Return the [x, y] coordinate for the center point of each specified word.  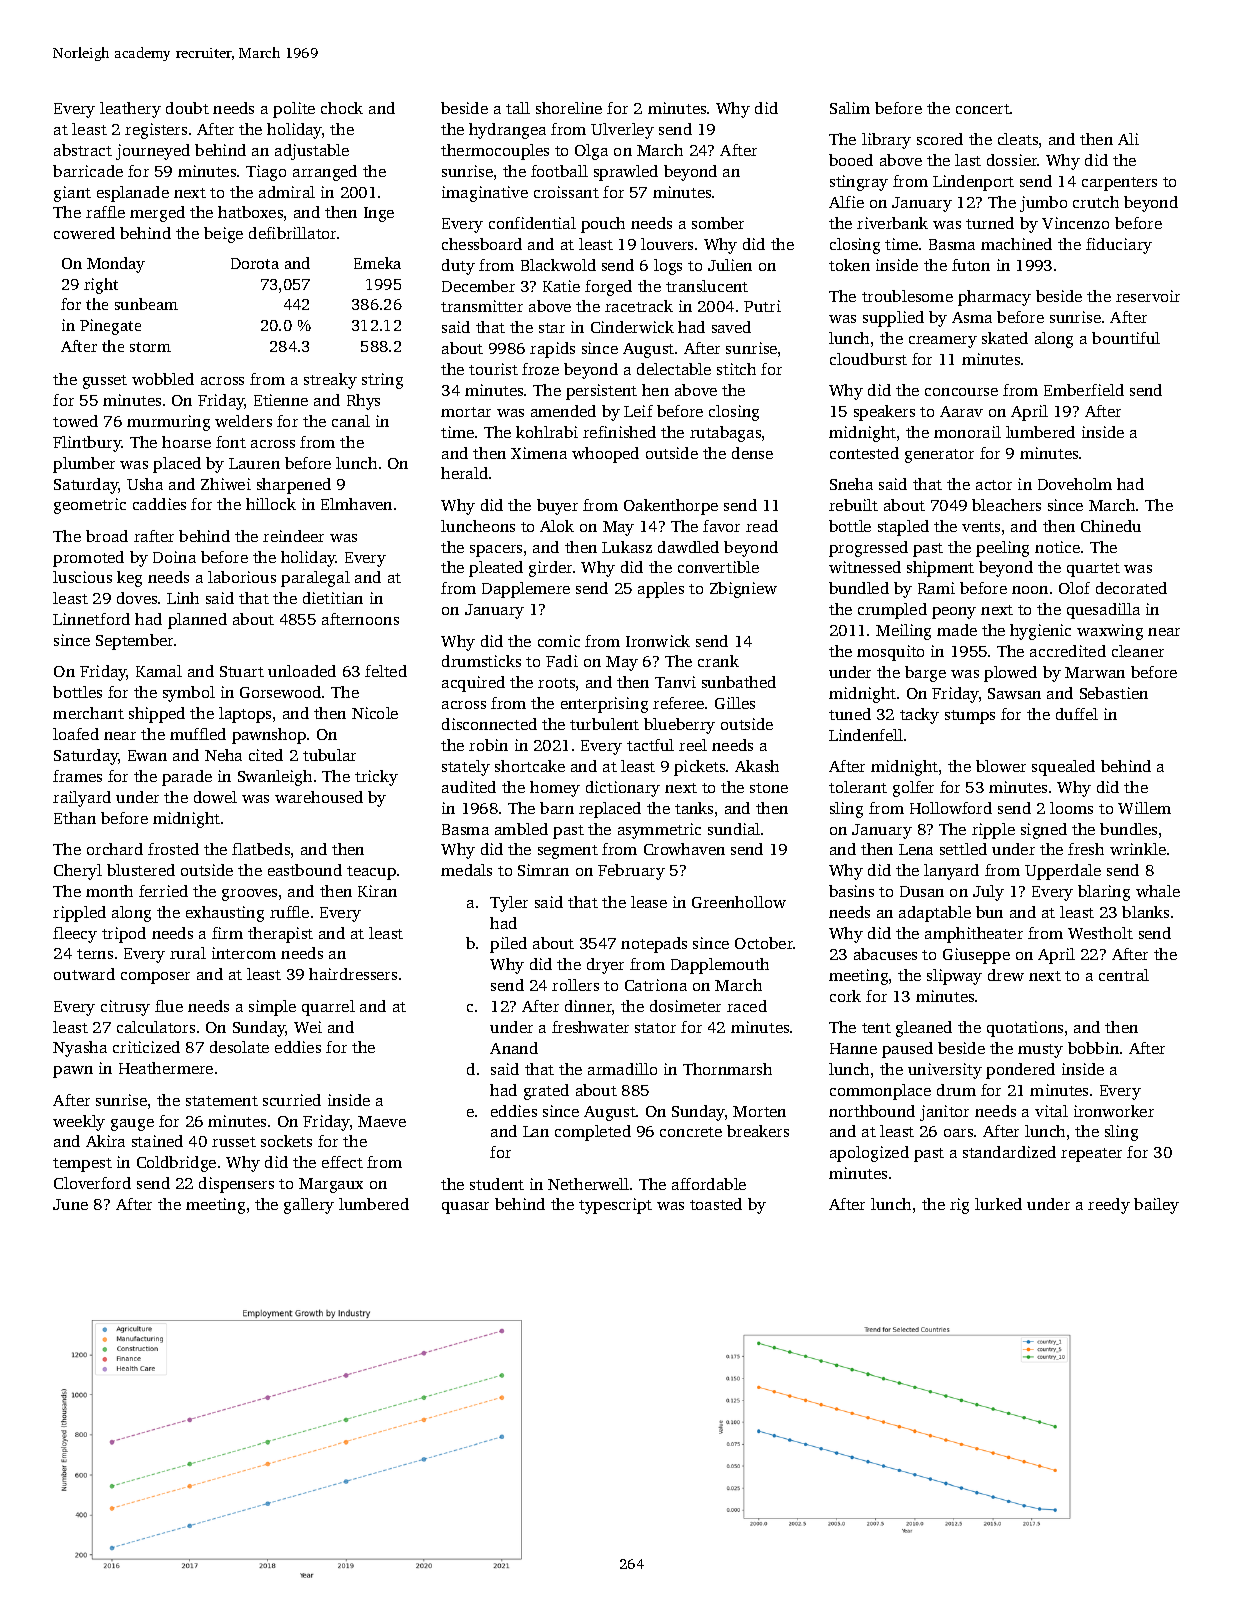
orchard [115, 849]
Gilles [735, 703]
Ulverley [622, 131]
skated [1005, 338]
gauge [132, 1125]
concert [983, 109]
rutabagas [725, 434]
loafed [76, 734]
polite [294, 110]
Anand [514, 1048]
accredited [1068, 651]
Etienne [281, 400]
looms [1071, 808]
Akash [757, 766]
